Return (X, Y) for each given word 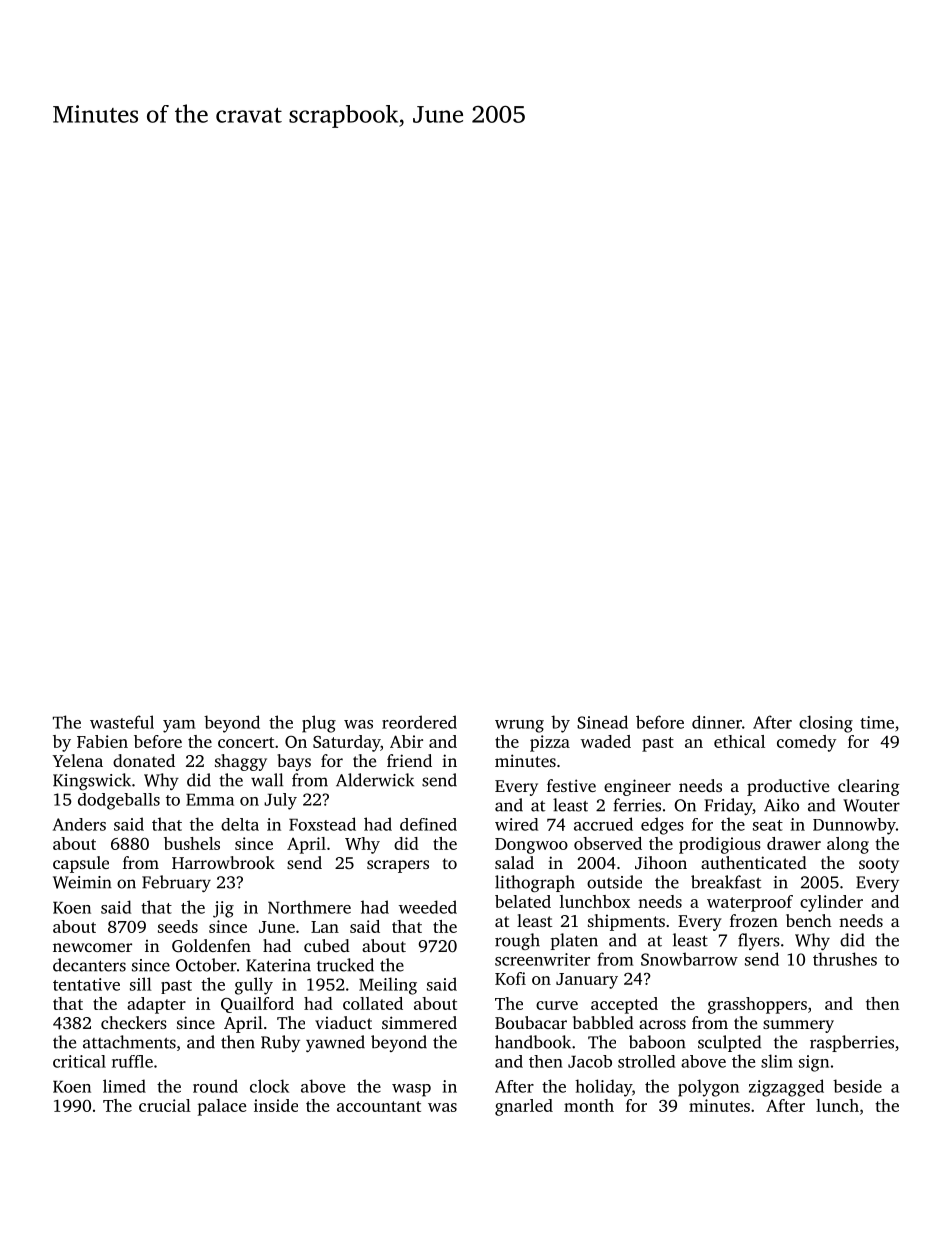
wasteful (122, 722)
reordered (419, 722)
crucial (165, 1105)
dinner (717, 722)
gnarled (524, 1107)
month (589, 1105)
